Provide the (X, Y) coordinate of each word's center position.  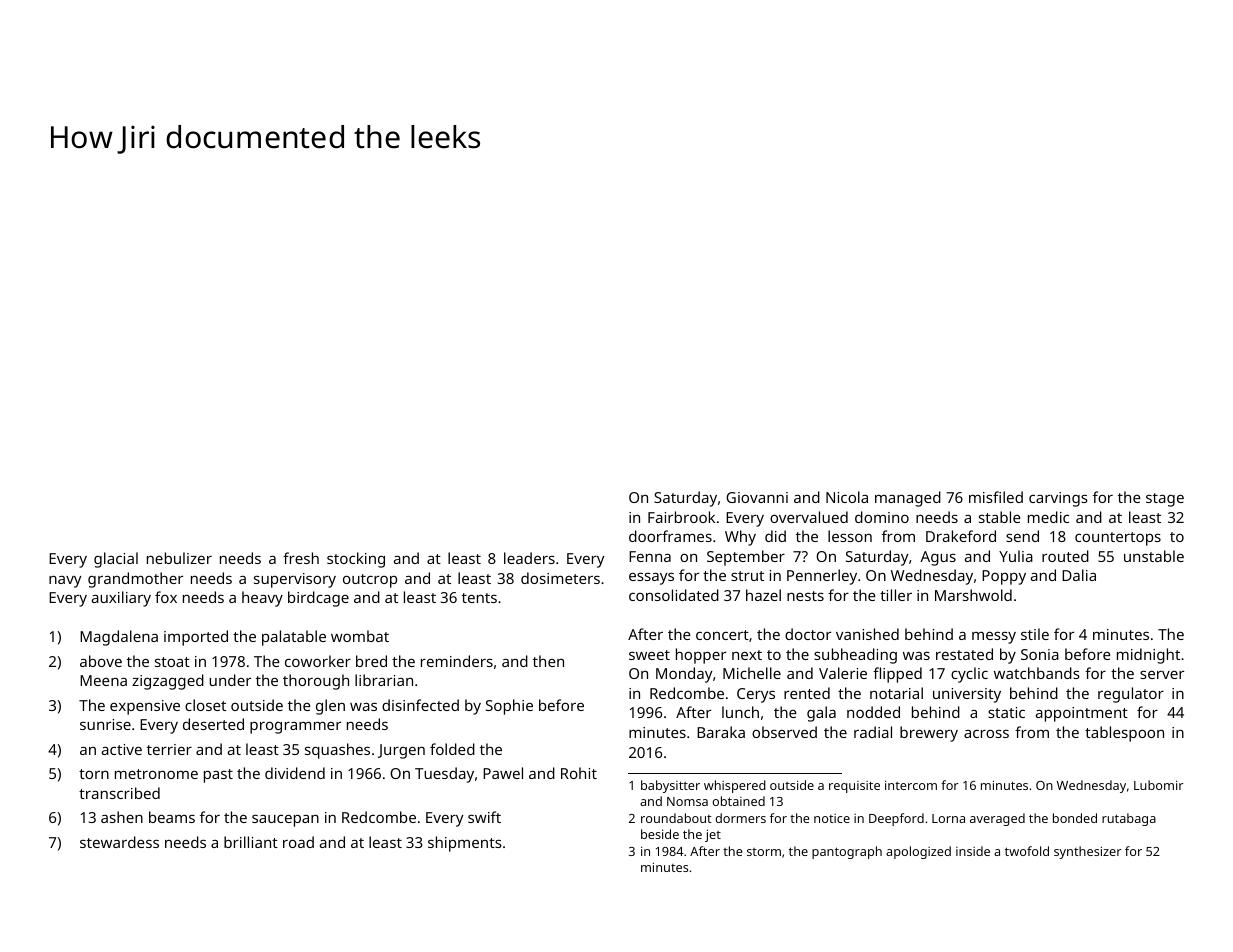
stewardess (119, 842)
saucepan (285, 820)
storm (764, 852)
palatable (294, 638)
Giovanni (757, 497)
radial (873, 732)
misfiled (996, 497)
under (230, 680)
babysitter (670, 786)
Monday (684, 675)
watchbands (1037, 673)
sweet (649, 655)
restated (964, 654)
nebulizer (179, 558)
